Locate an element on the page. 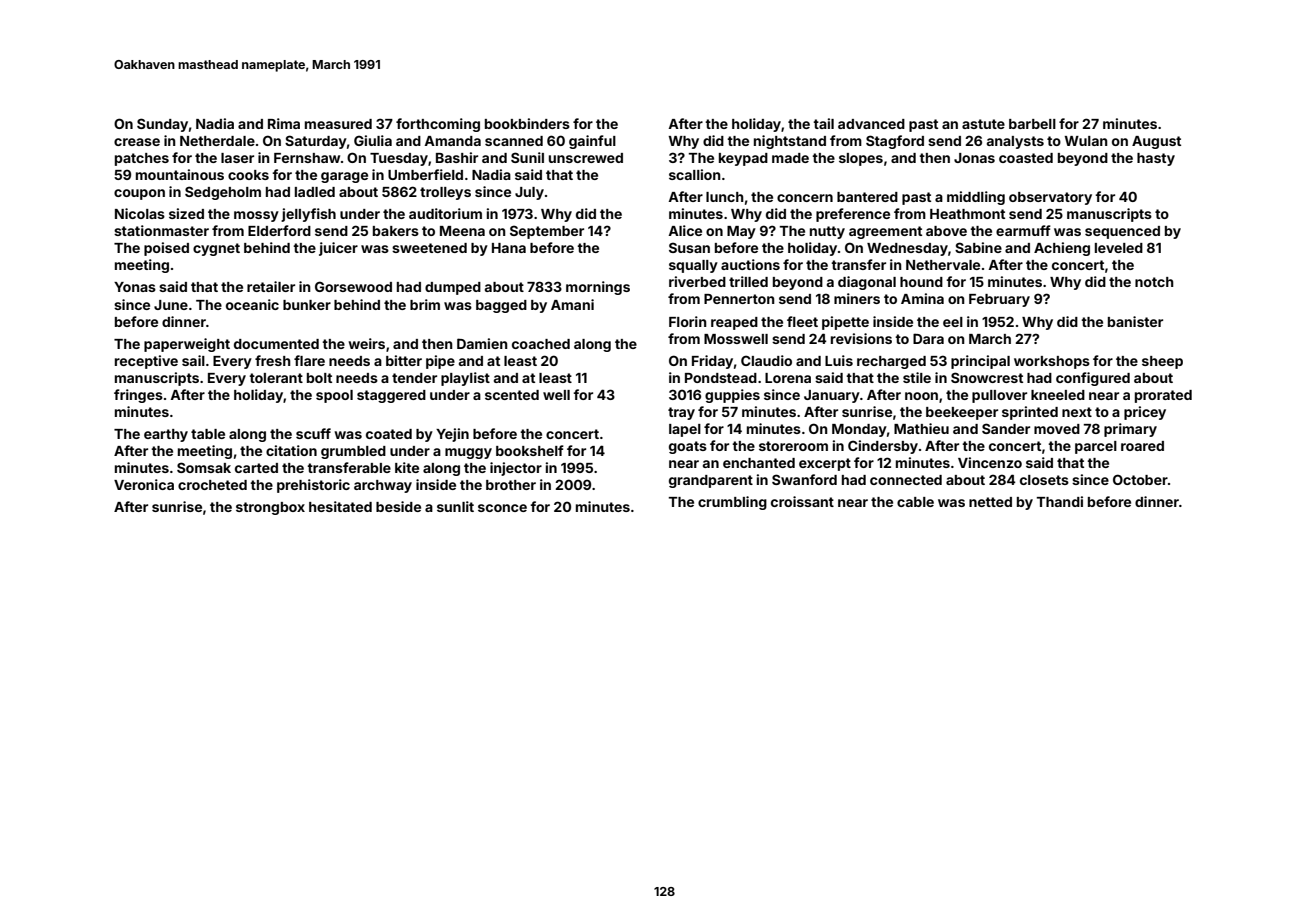 Image resolution: width=1308 pixels, height=924 pixels. beekeeper is located at coordinates (962, 413).
